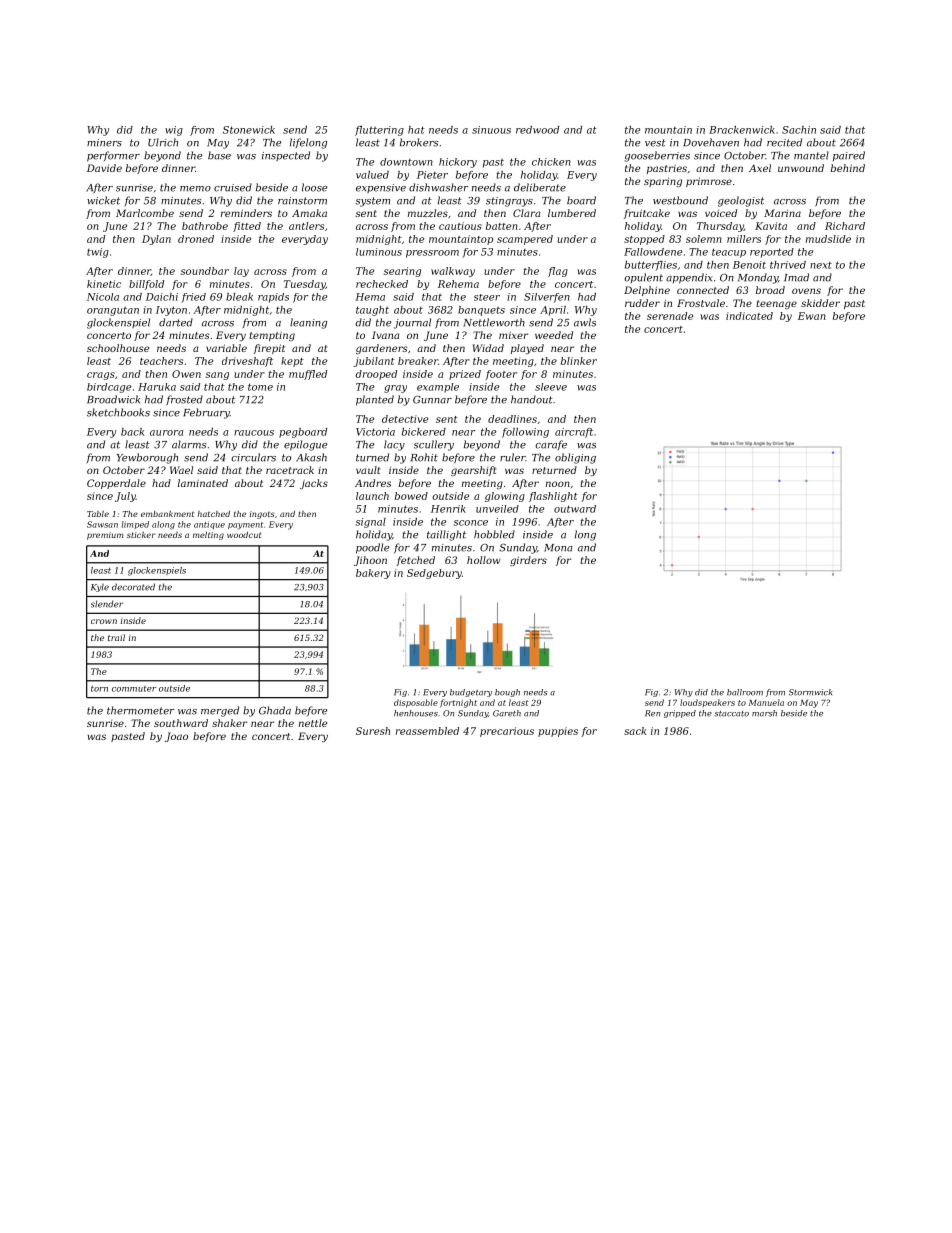 This page has height=1233, width=952. I want to click on Brackenwick, so click(742, 130).
